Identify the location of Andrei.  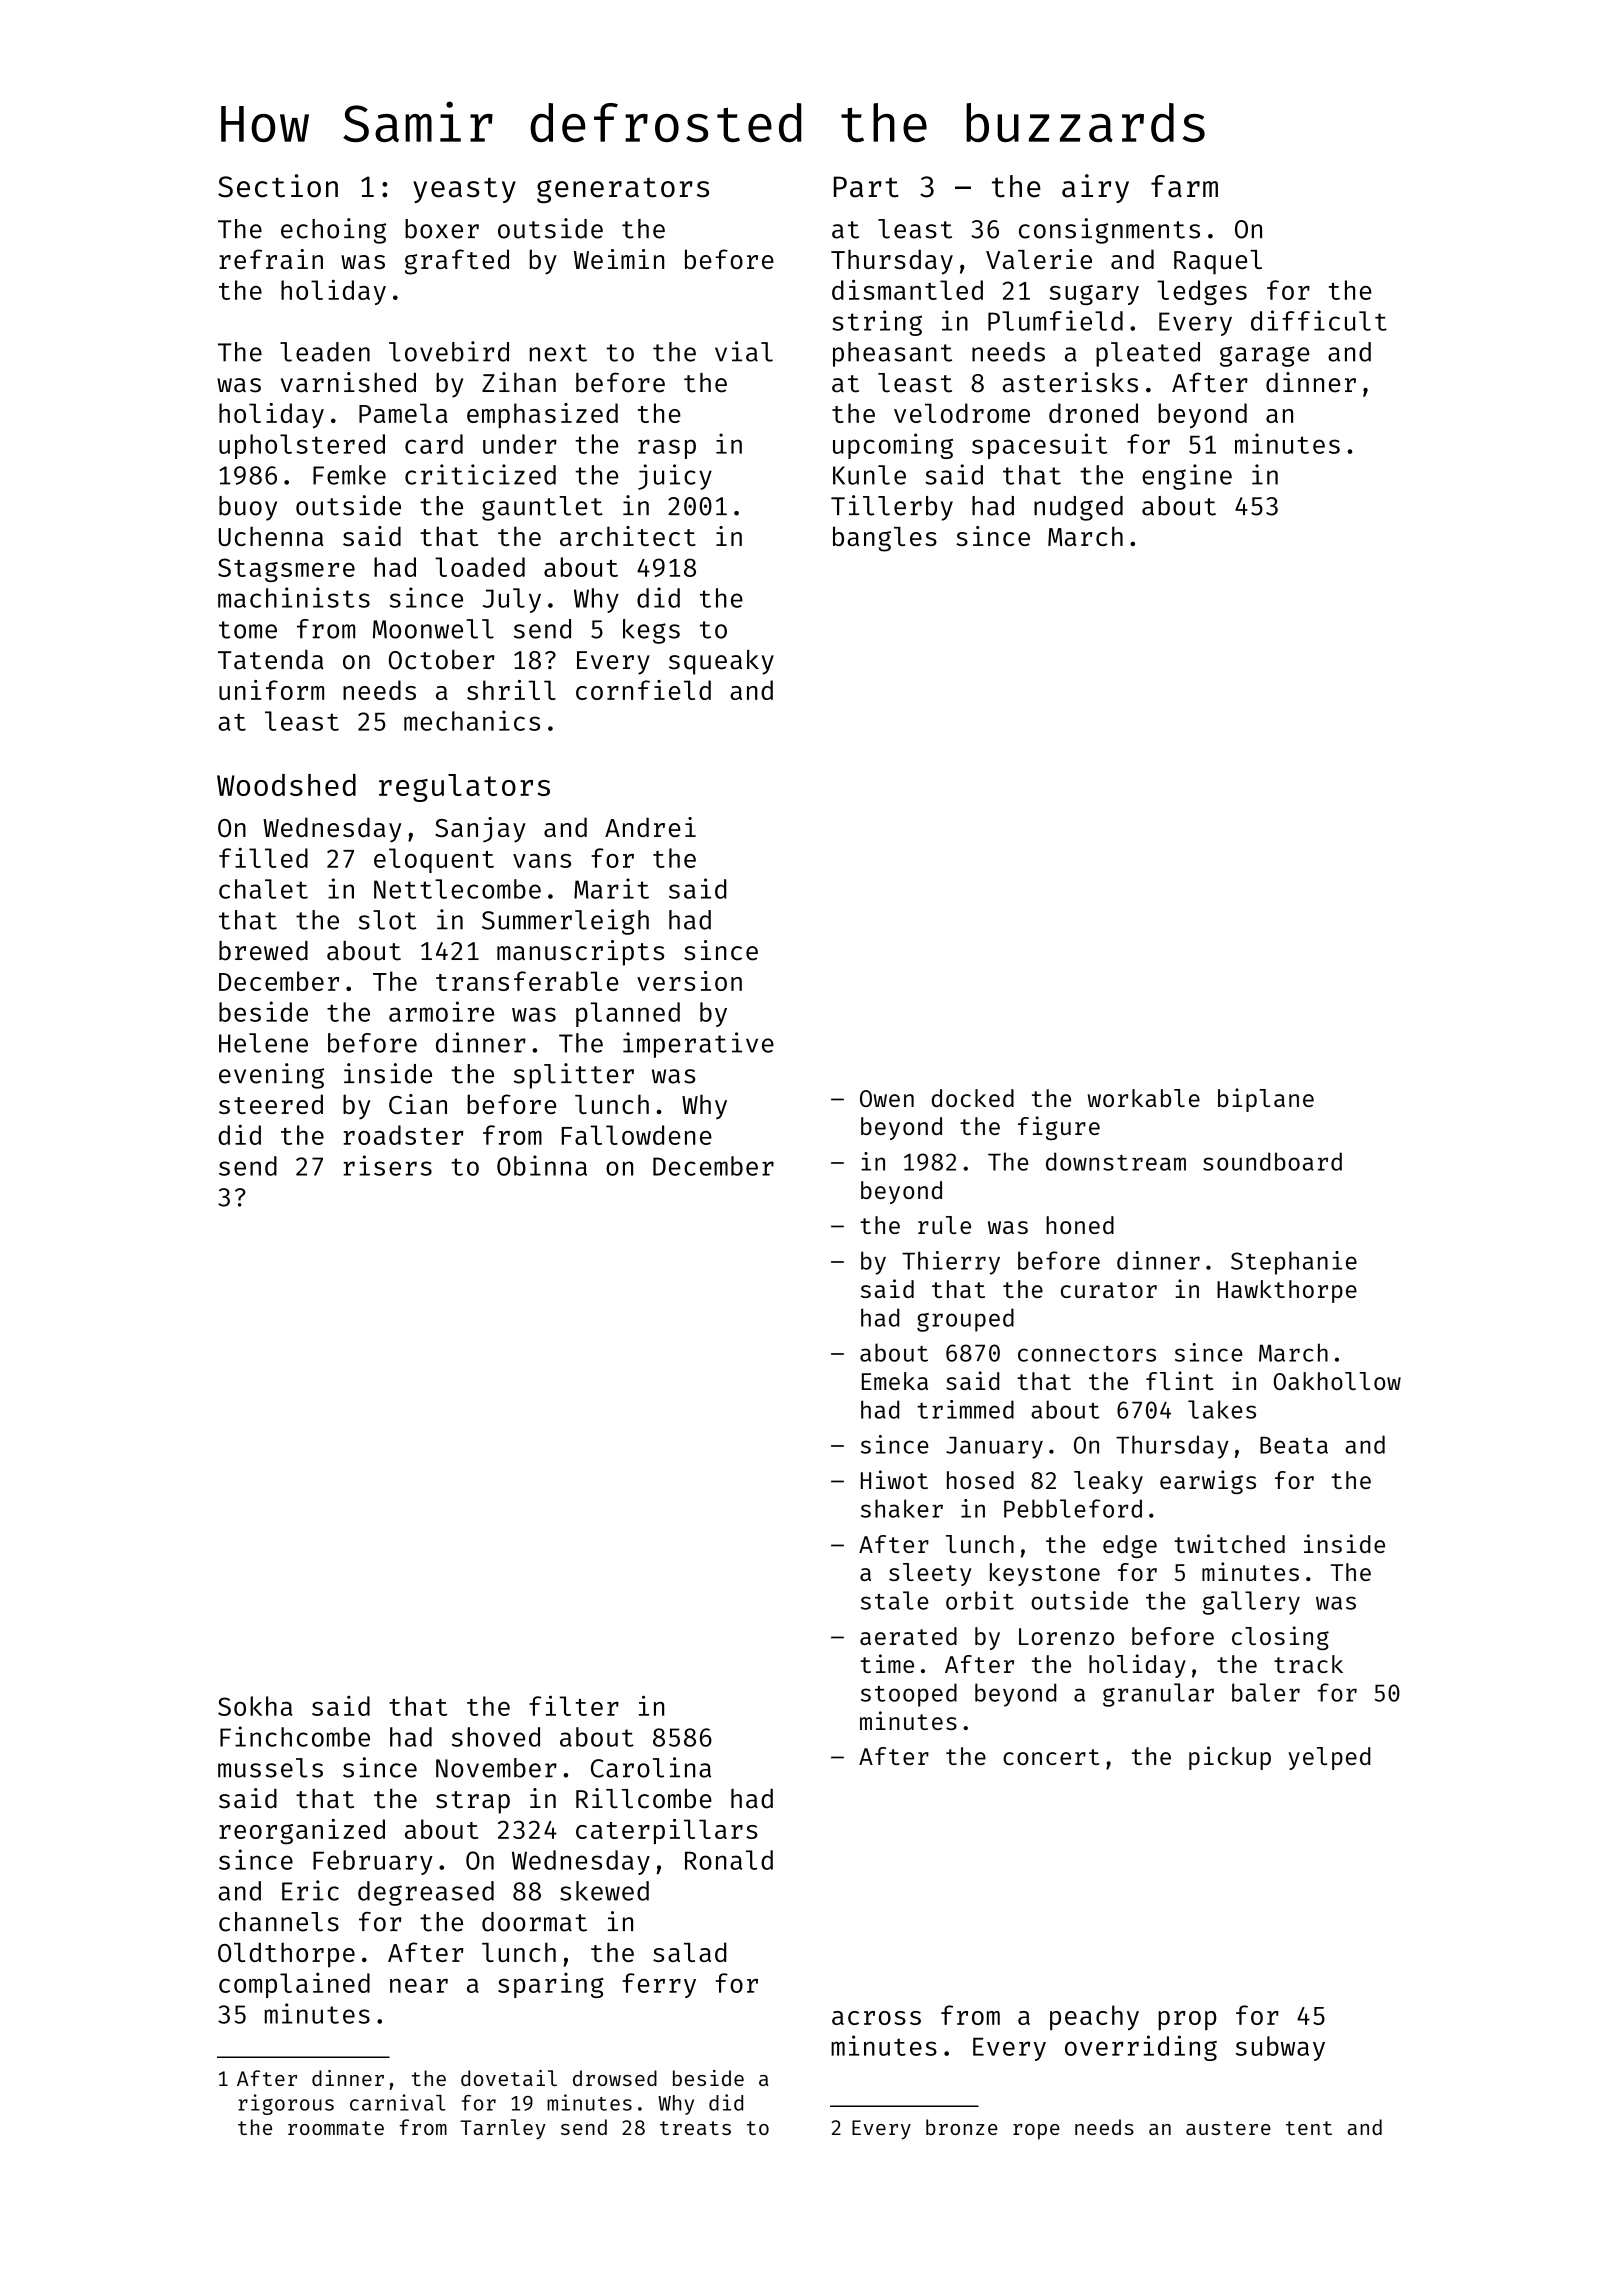
(650, 827).
